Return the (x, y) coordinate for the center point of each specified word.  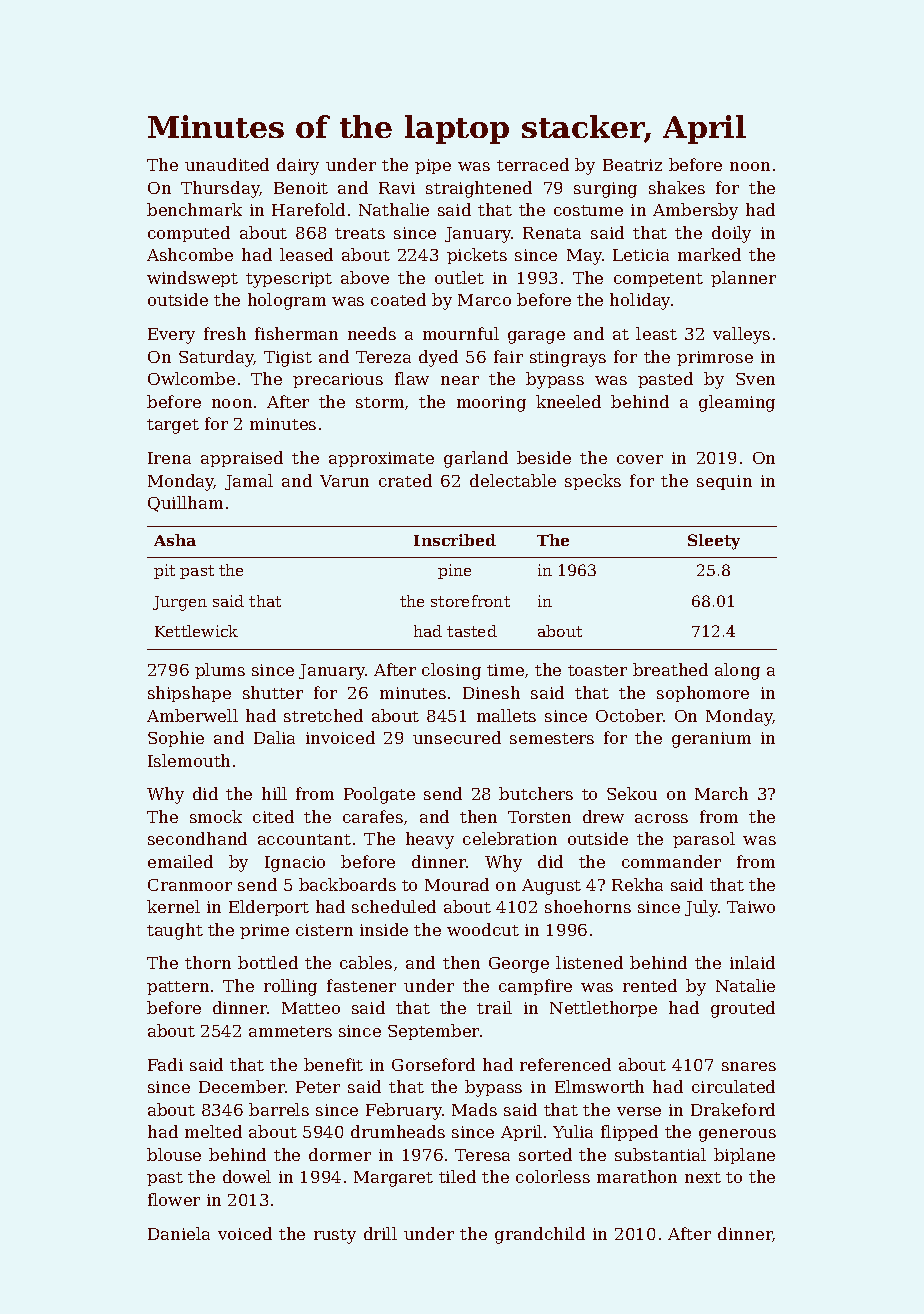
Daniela (179, 1233)
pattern (178, 988)
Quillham (185, 504)
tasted (472, 631)
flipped (629, 1133)
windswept (192, 279)
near (460, 380)
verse (639, 1111)
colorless (553, 1176)
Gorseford (433, 1064)
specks (593, 482)
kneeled (568, 401)
